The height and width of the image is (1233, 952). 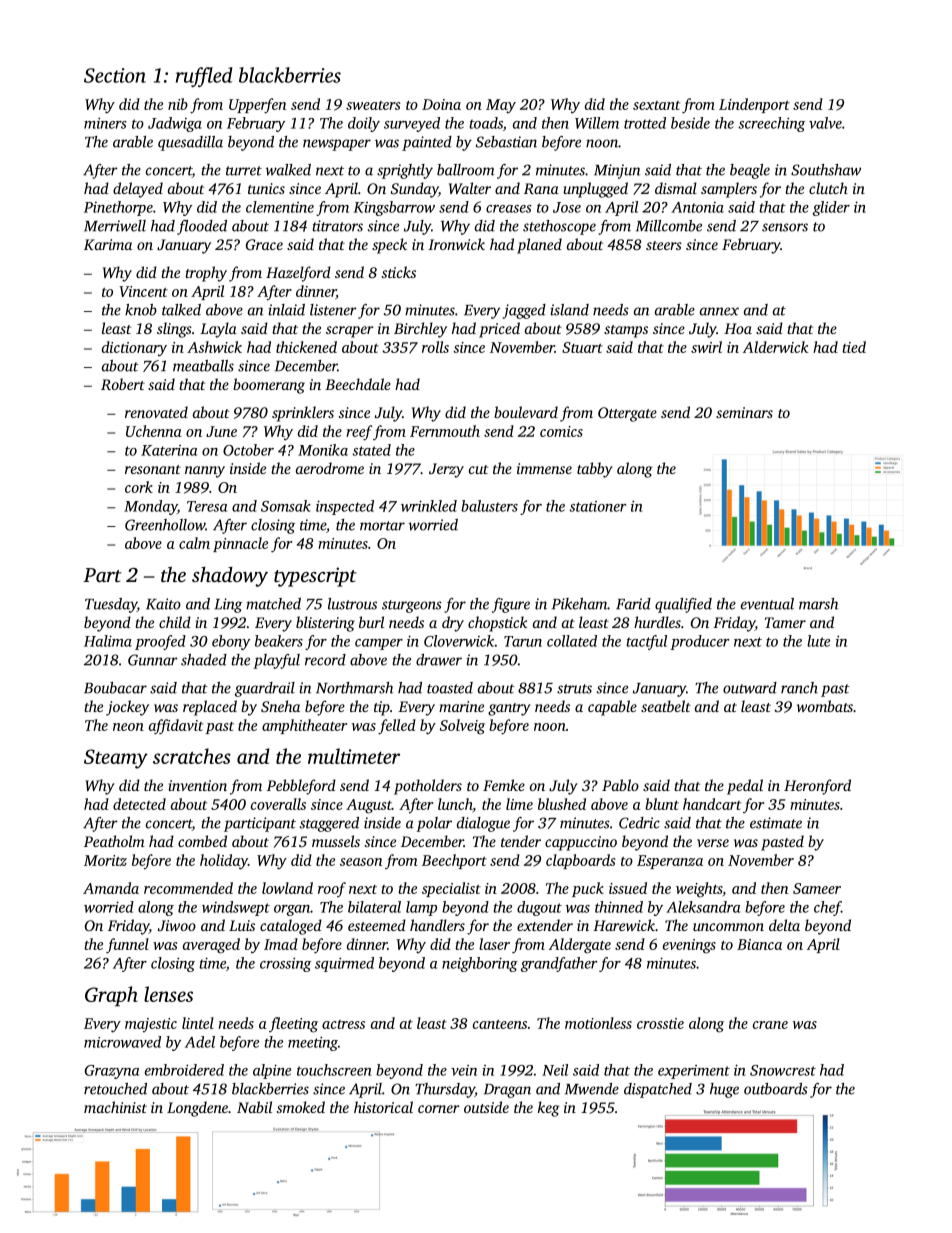 What do you see at coordinates (579, 604) in the image?
I see `Pikeham` at bounding box center [579, 604].
